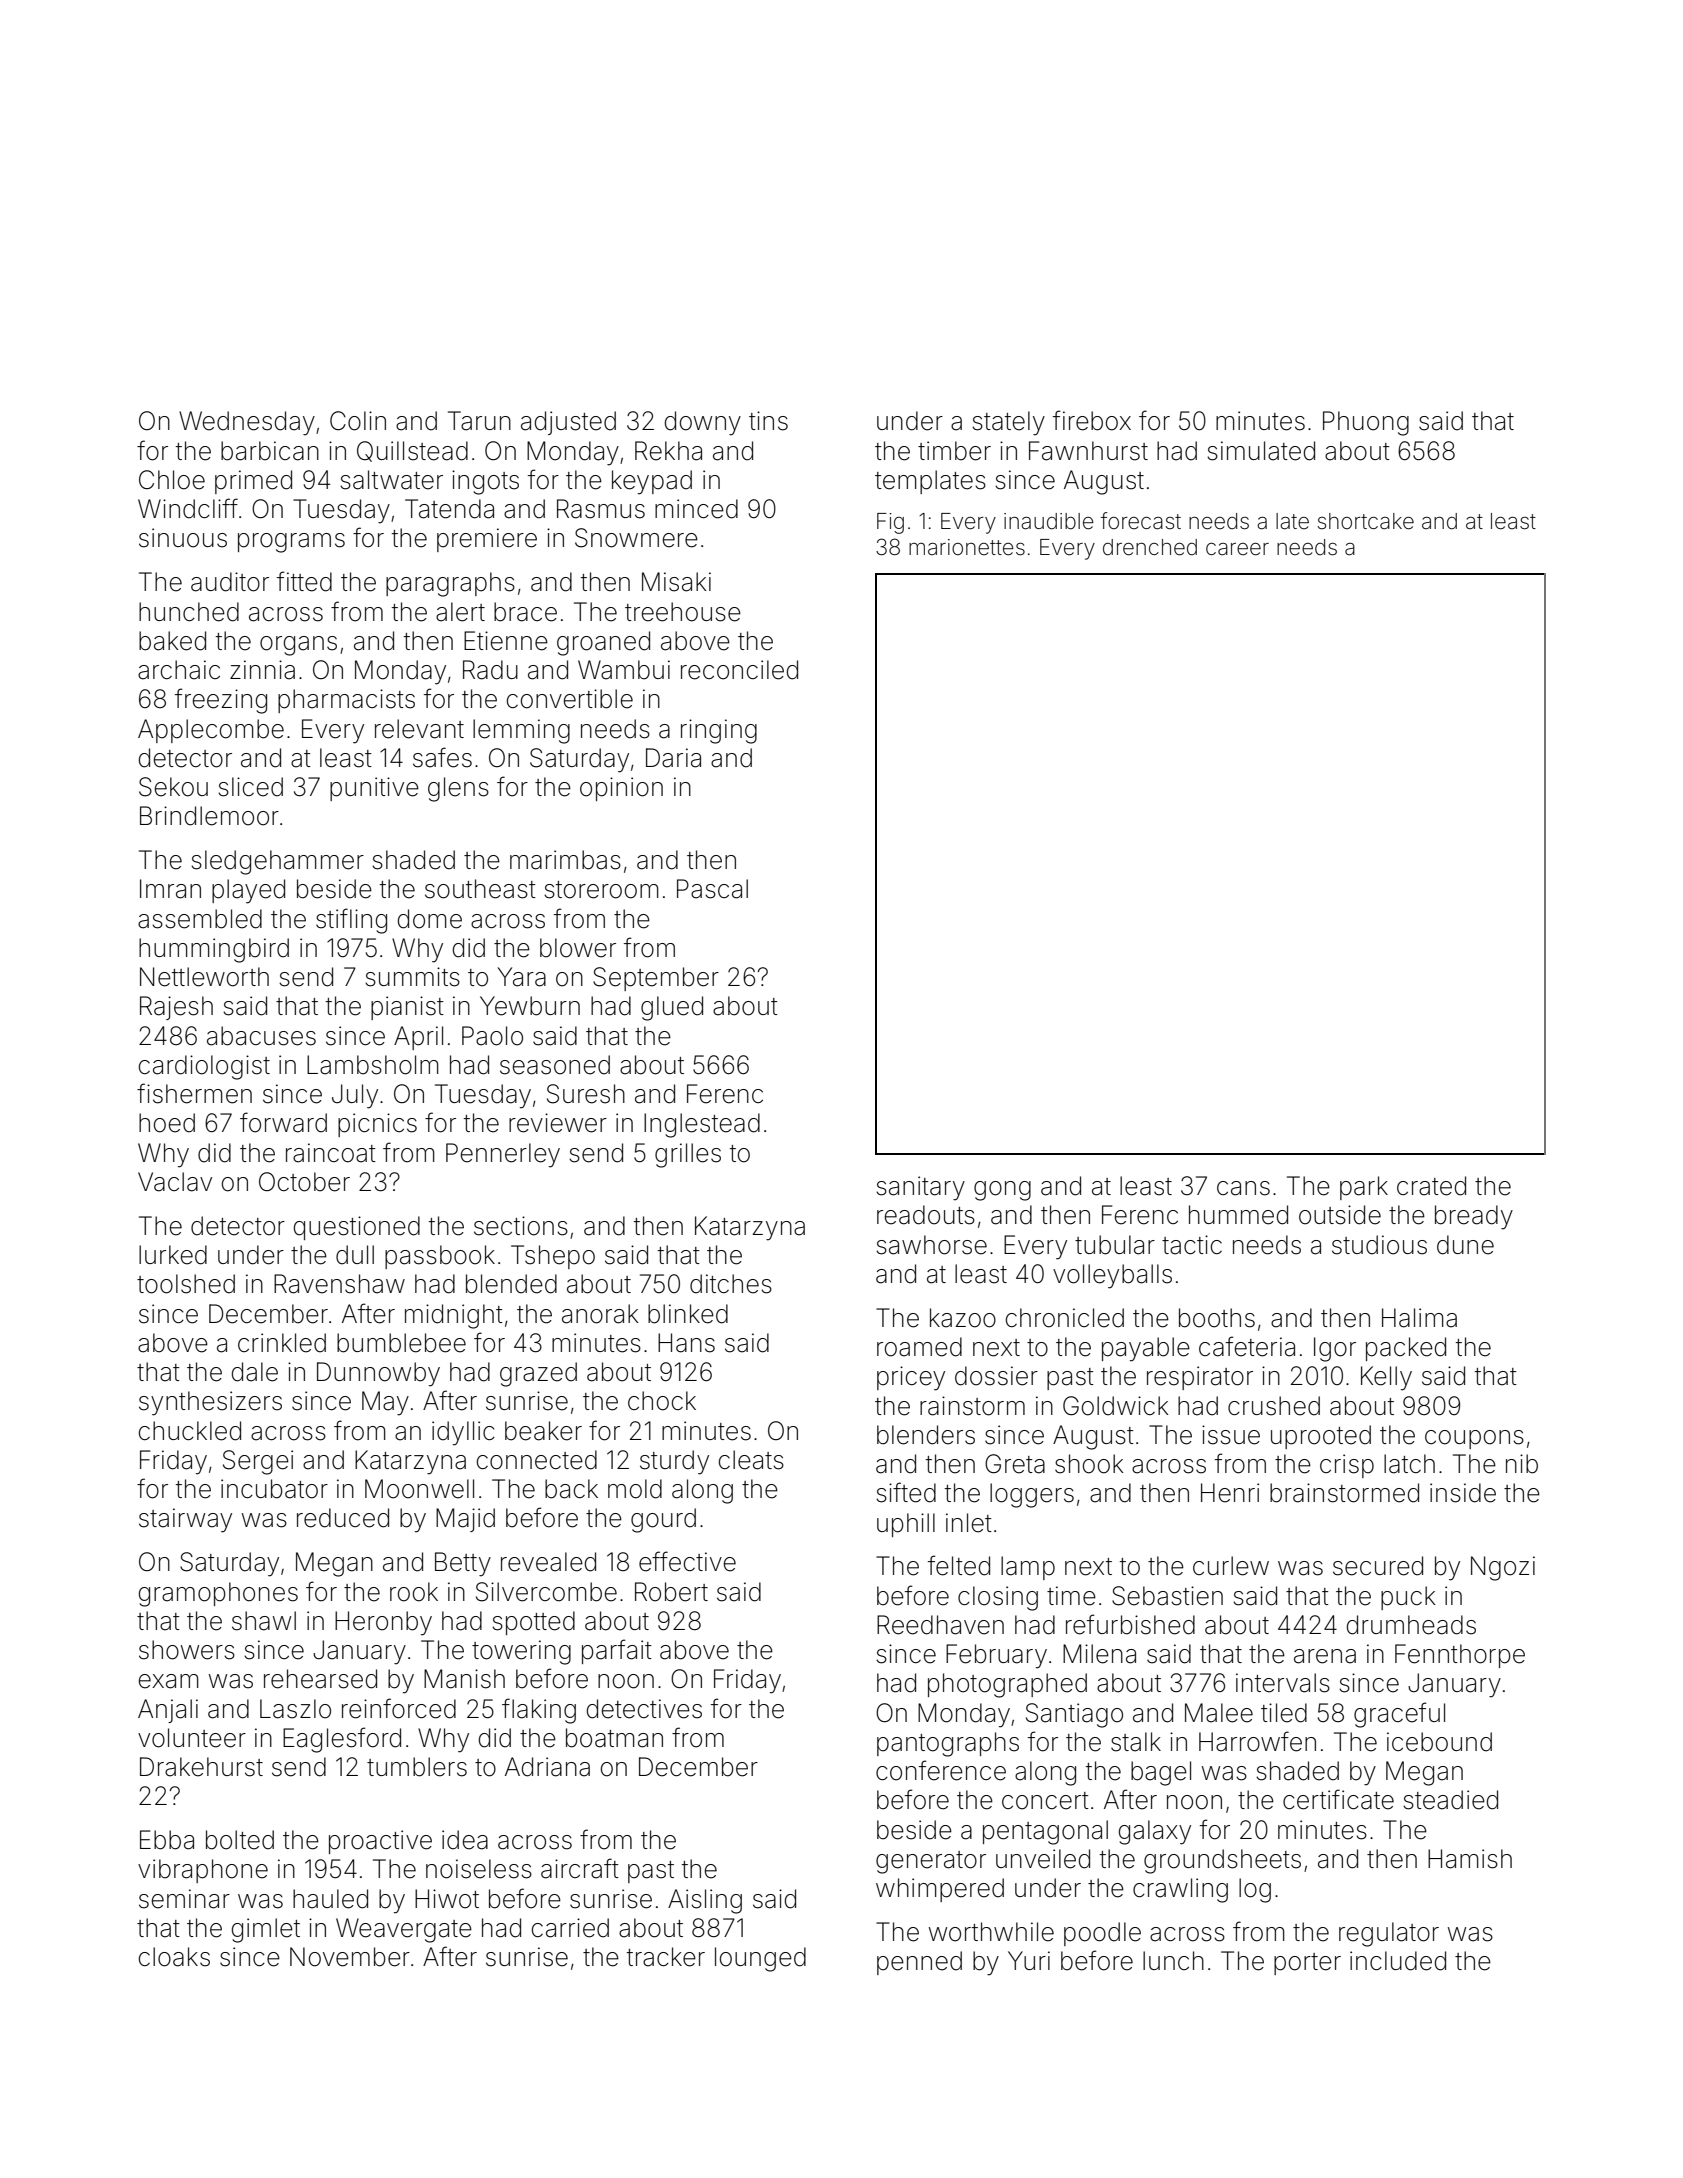 Image resolution: width=1683 pixels, height=2178 pixels. Describe the element at coordinates (703, 423) in the page. I see `downy` at that location.
